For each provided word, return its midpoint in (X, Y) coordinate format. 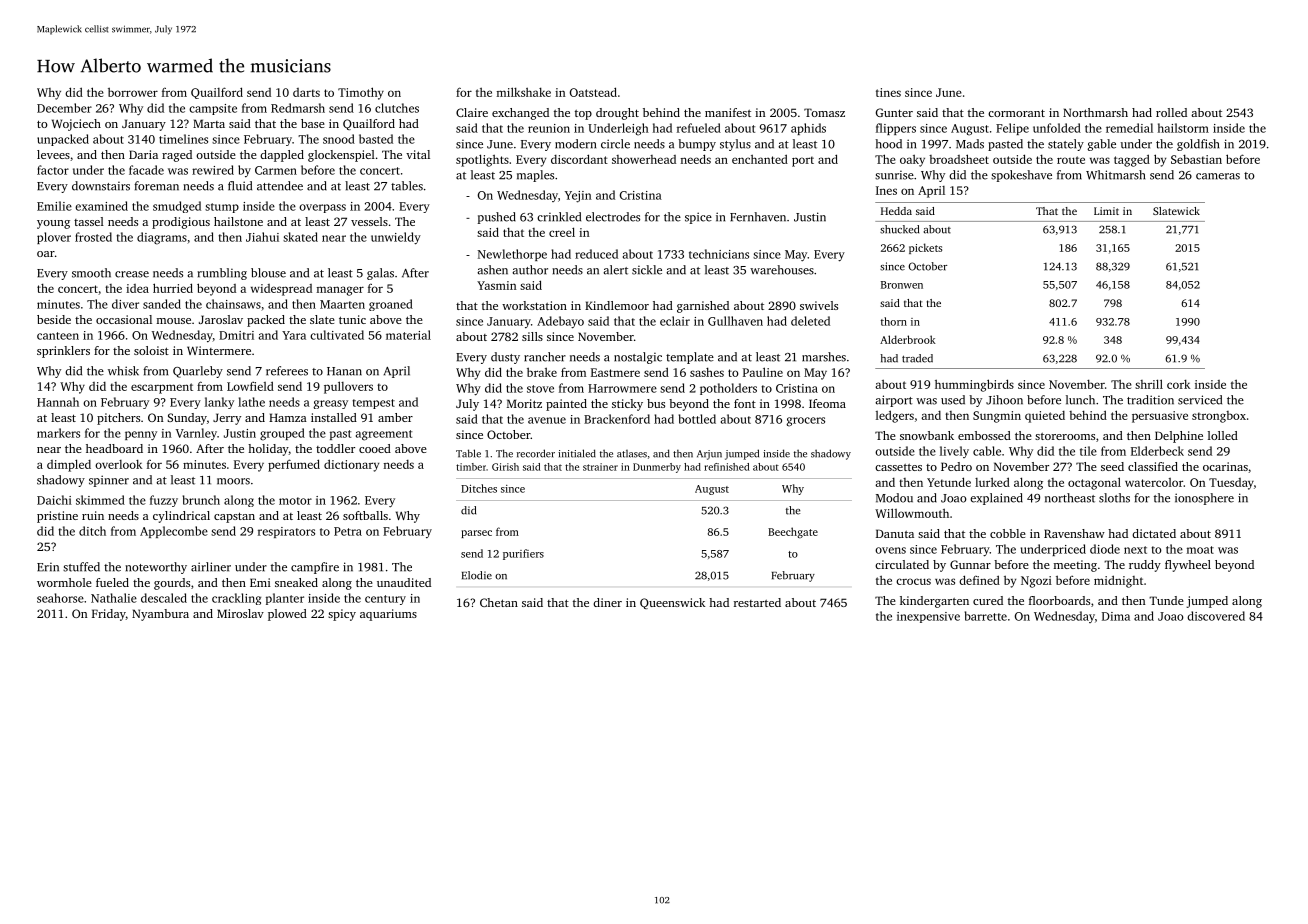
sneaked (296, 582)
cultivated (337, 335)
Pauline (763, 372)
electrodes (613, 217)
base (313, 123)
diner (607, 602)
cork (1178, 384)
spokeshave (1021, 176)
